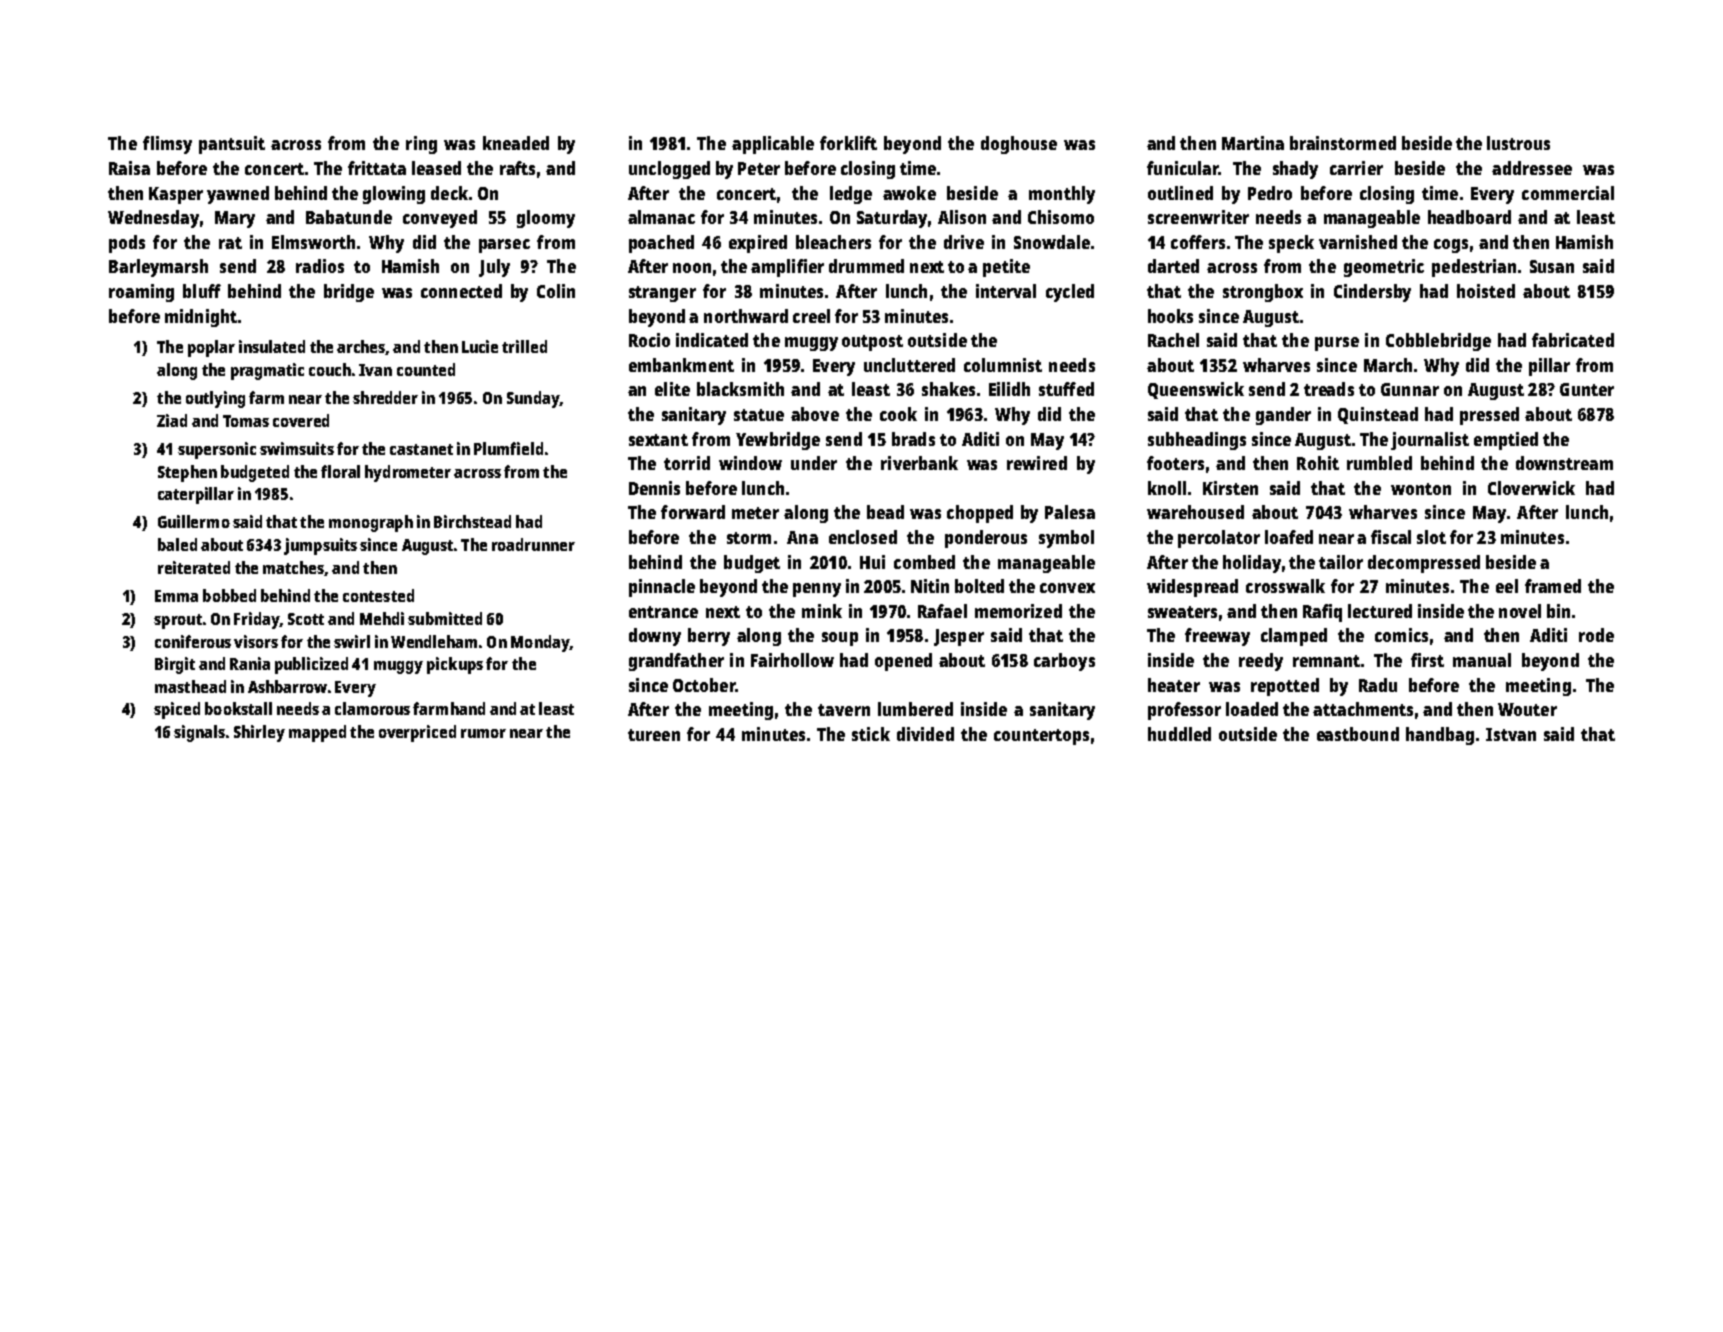 Image resolution: width=1723 pixels, height=1332 pixels. I want to click on statue, so click(759, 415).
